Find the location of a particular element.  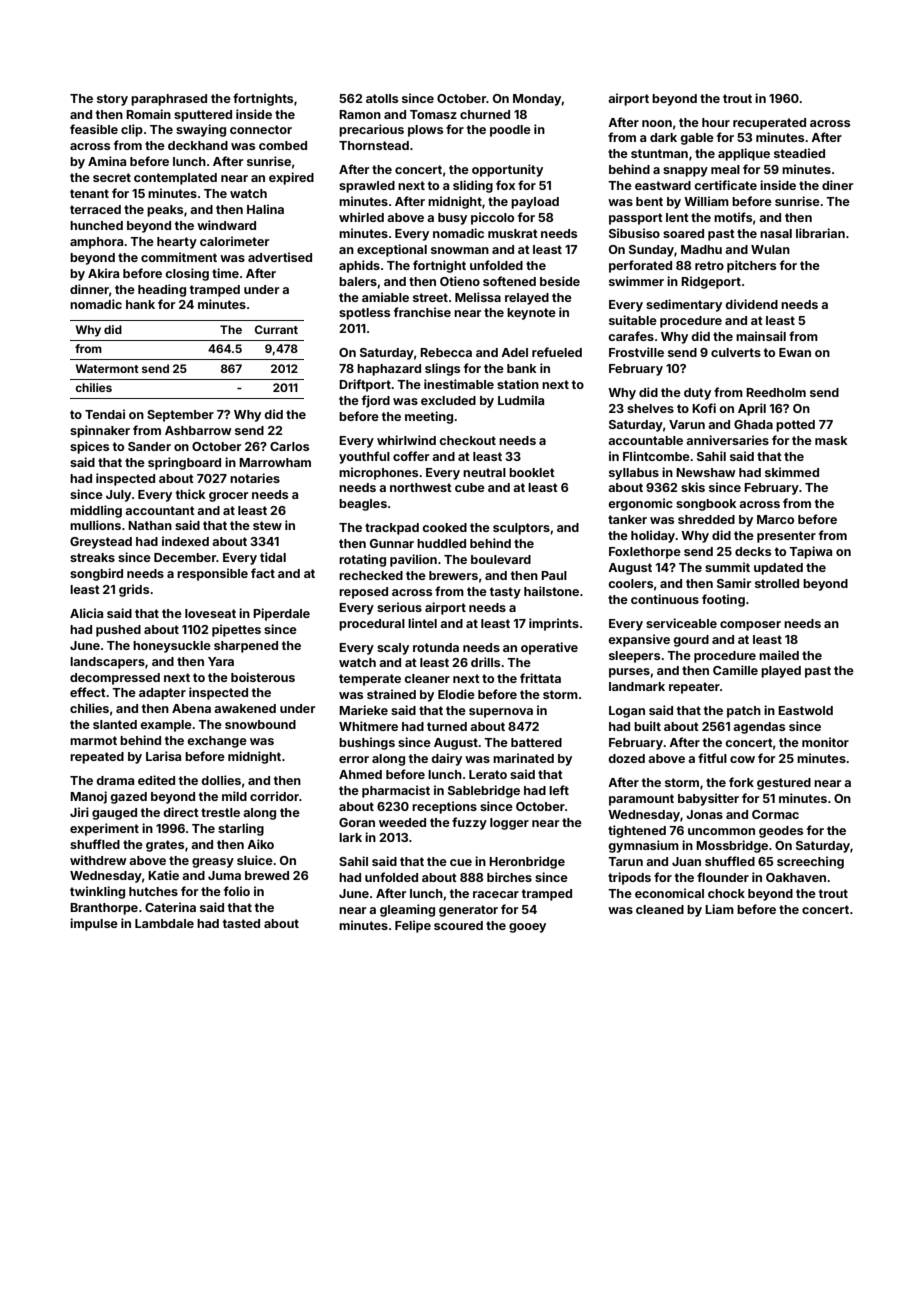

dark is located at coordinates (663, 137).
